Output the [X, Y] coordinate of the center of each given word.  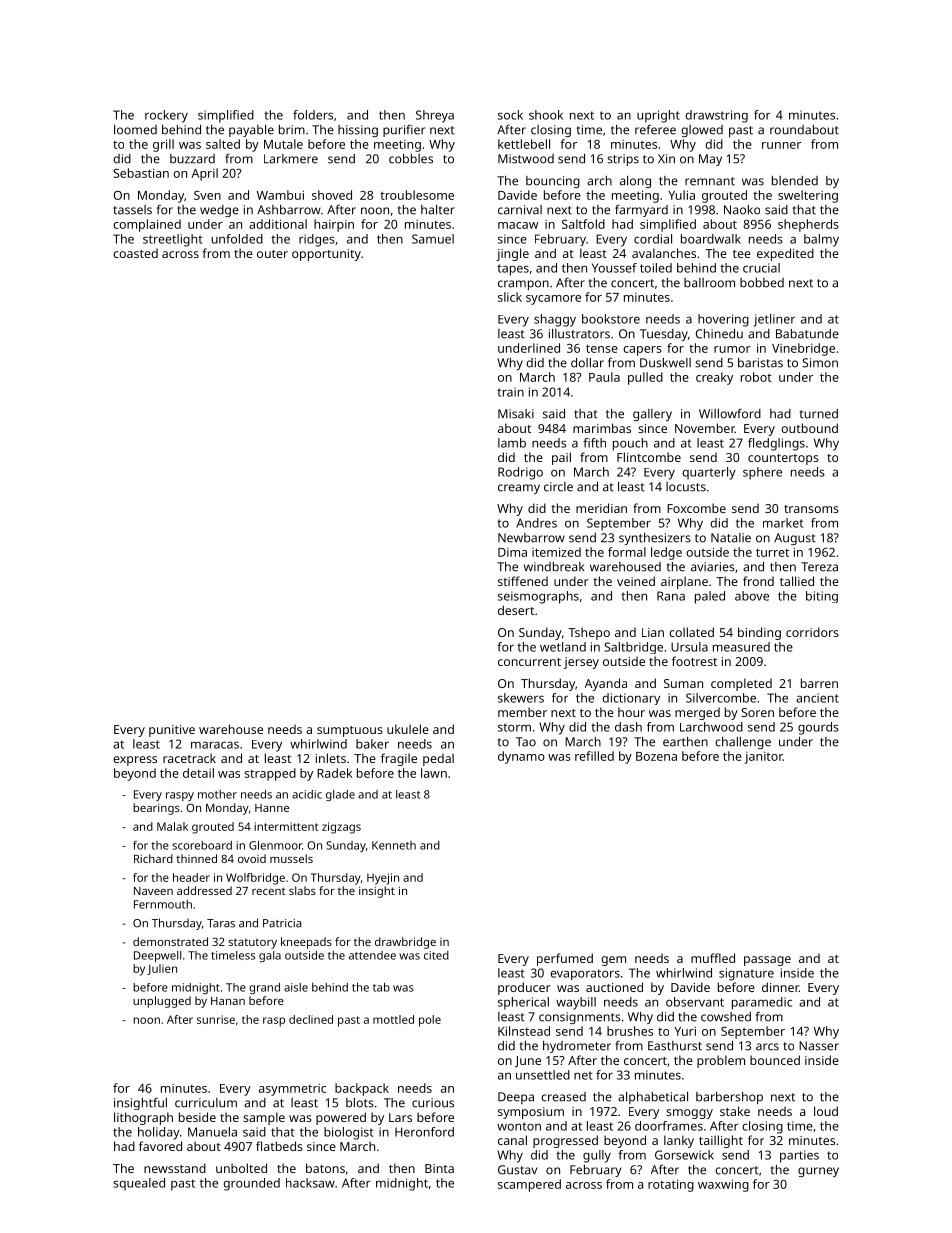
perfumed [565, 959]
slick [510, 297]
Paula [604, 377]
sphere [762, 473]
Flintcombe [649, 457]
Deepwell [157, 956]
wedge [219, 211]
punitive [172, 731]
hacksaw [310, 1183]
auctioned [614, 987]
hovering [723, 320]
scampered [529, 1185]
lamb [512, 443]
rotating [671, 1185]
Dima [512, 552]
